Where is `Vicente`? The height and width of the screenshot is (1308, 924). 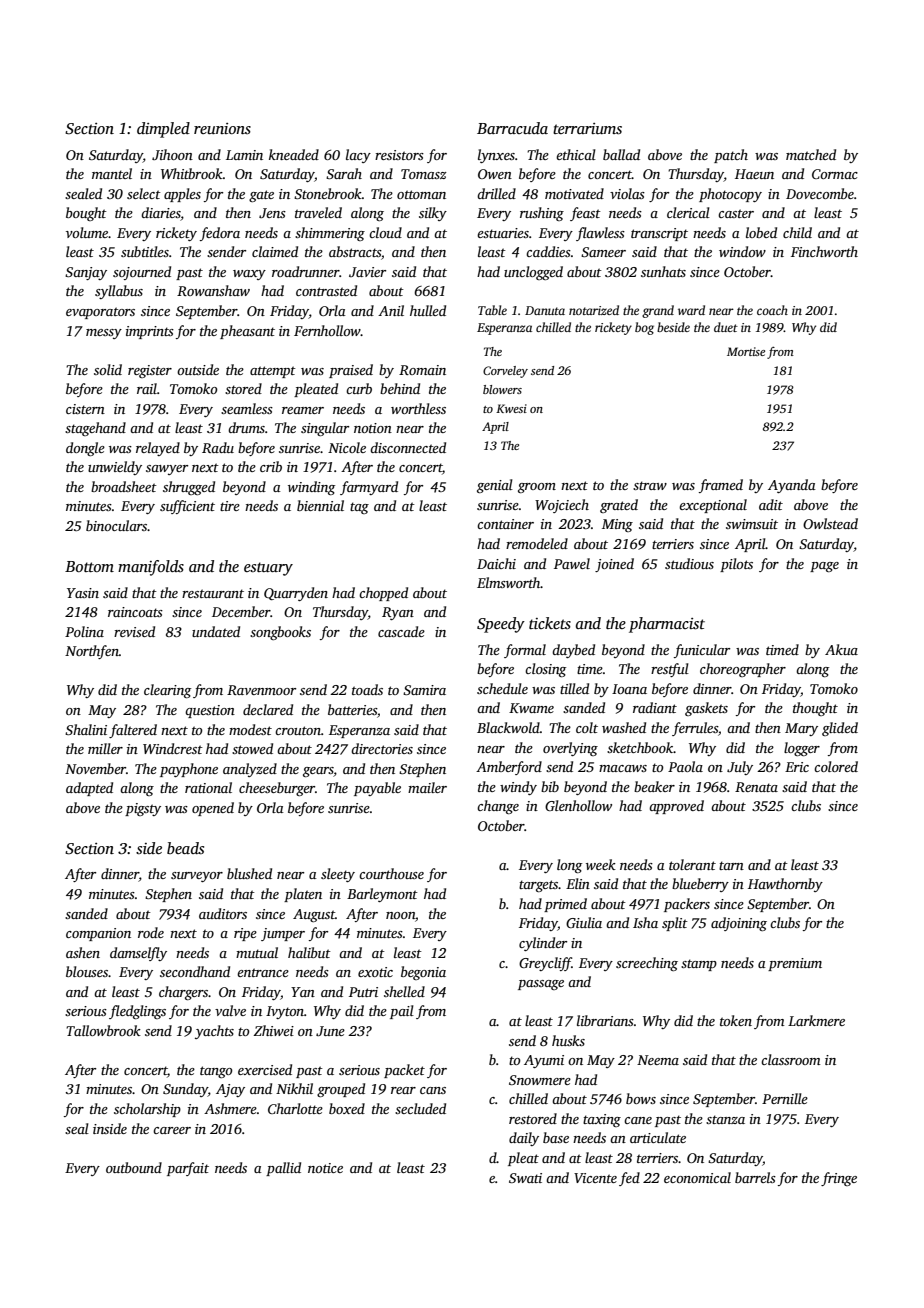 Vicente is located at coordinates (595, 1178).
